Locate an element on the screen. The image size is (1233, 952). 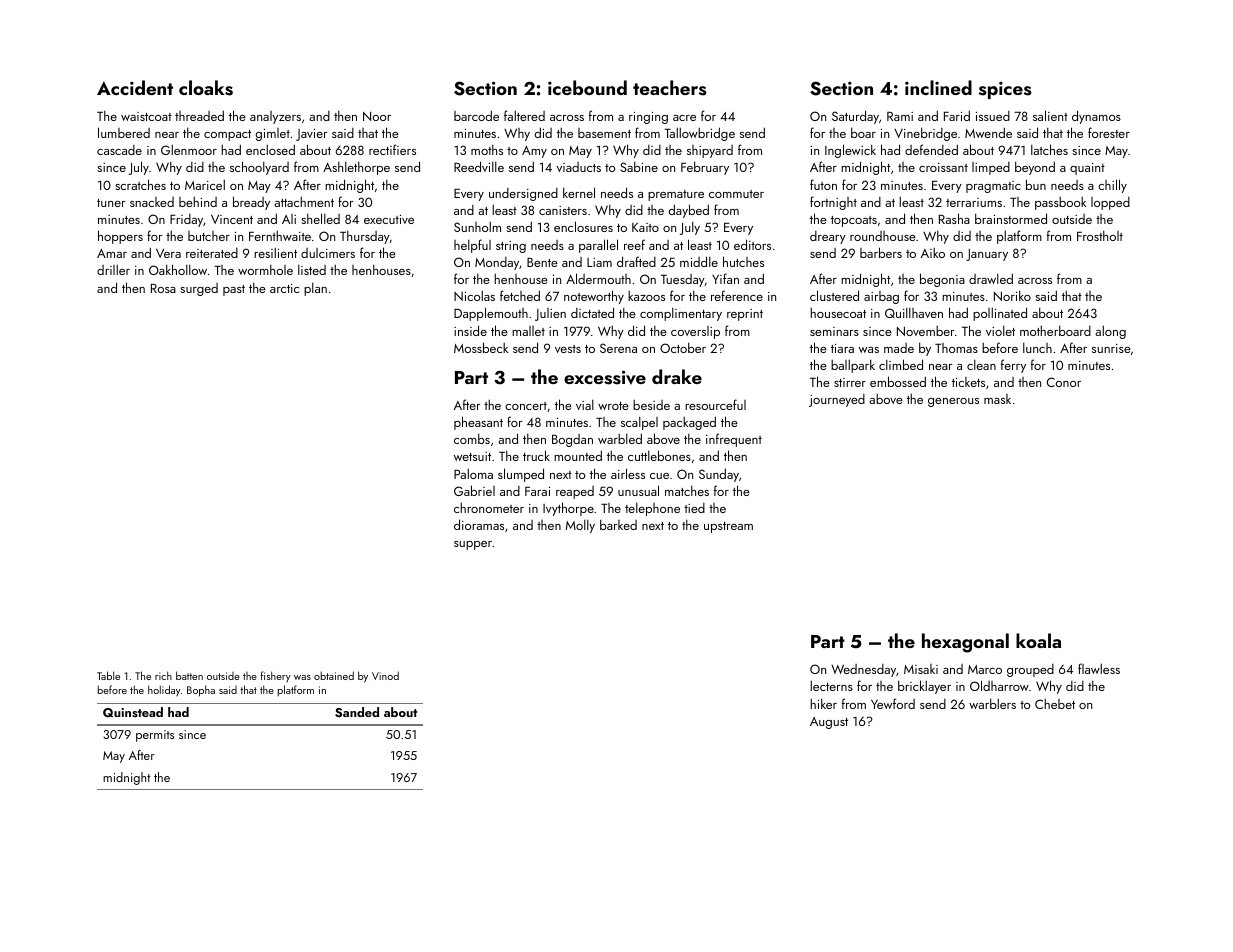
drake is located at coordinates (677, 376).
